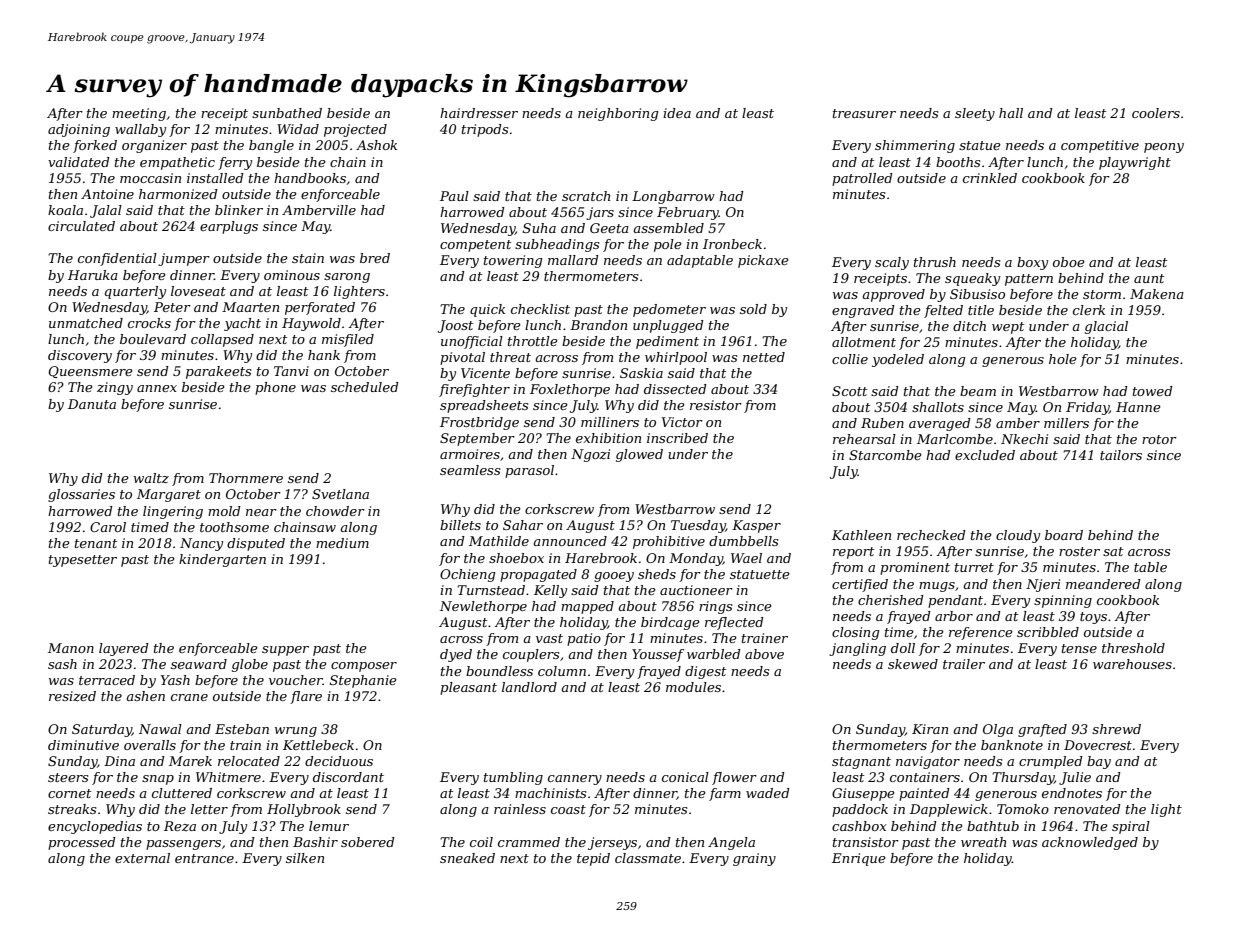 This screenshot has height=952, width=1233. What do you see at coordinates (1093, 618) in the screenshot?
I see `toys` at bounding box center [1093, 618].
